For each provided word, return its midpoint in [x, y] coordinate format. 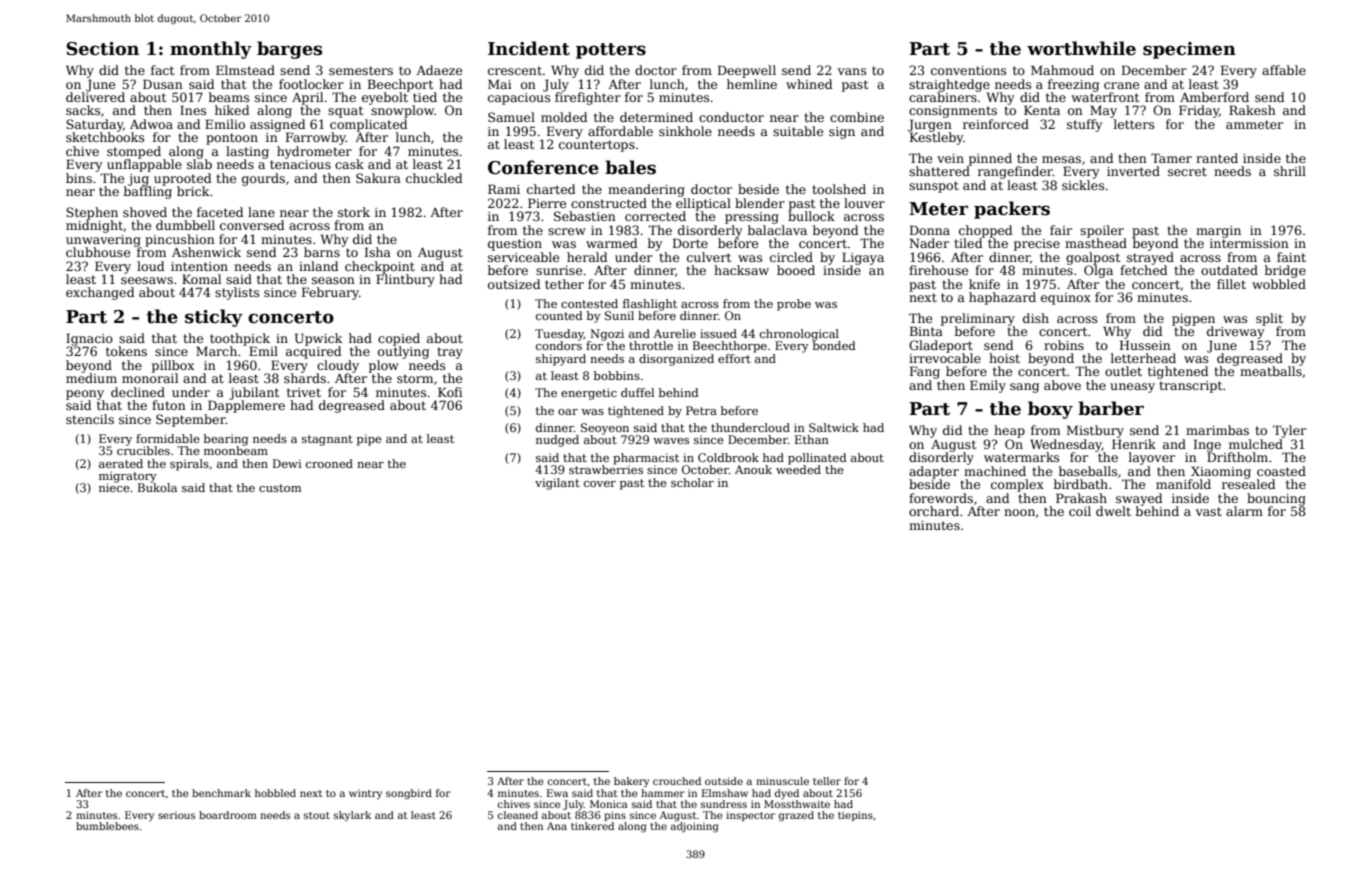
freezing [1073, 85]
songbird [409, 794]
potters [611, 51]
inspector [750, 816]
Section [103, 49]
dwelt [1113, 511]
